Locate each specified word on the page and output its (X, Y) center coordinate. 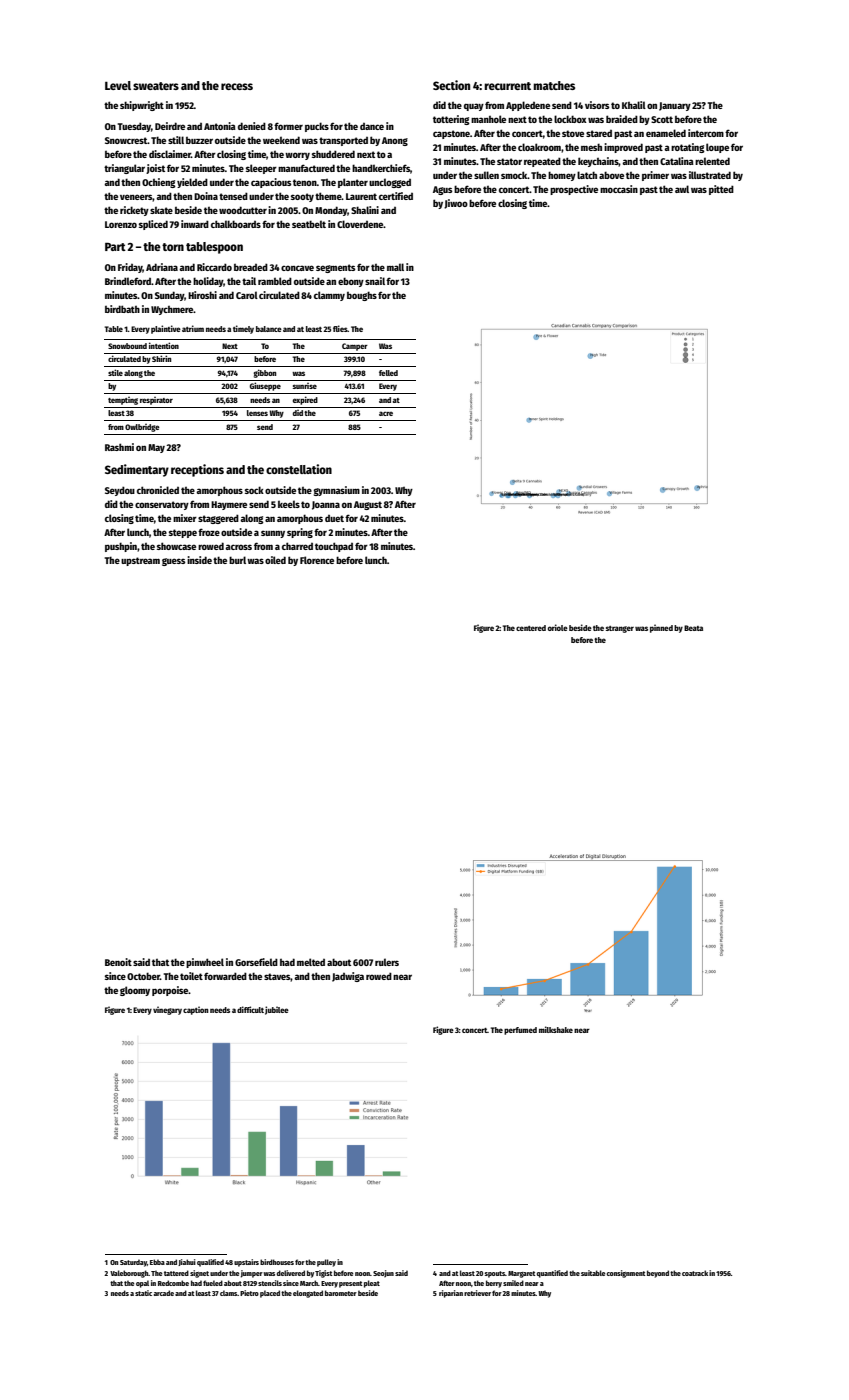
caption (196, 1010)
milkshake (556, 1029)
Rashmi (119, 447)
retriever (477, 1293)
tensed (233, 196)
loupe (717, 148)
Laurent (361, 196)
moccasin (619, 189)
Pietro (249, 1293)
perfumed (520, 1031)
